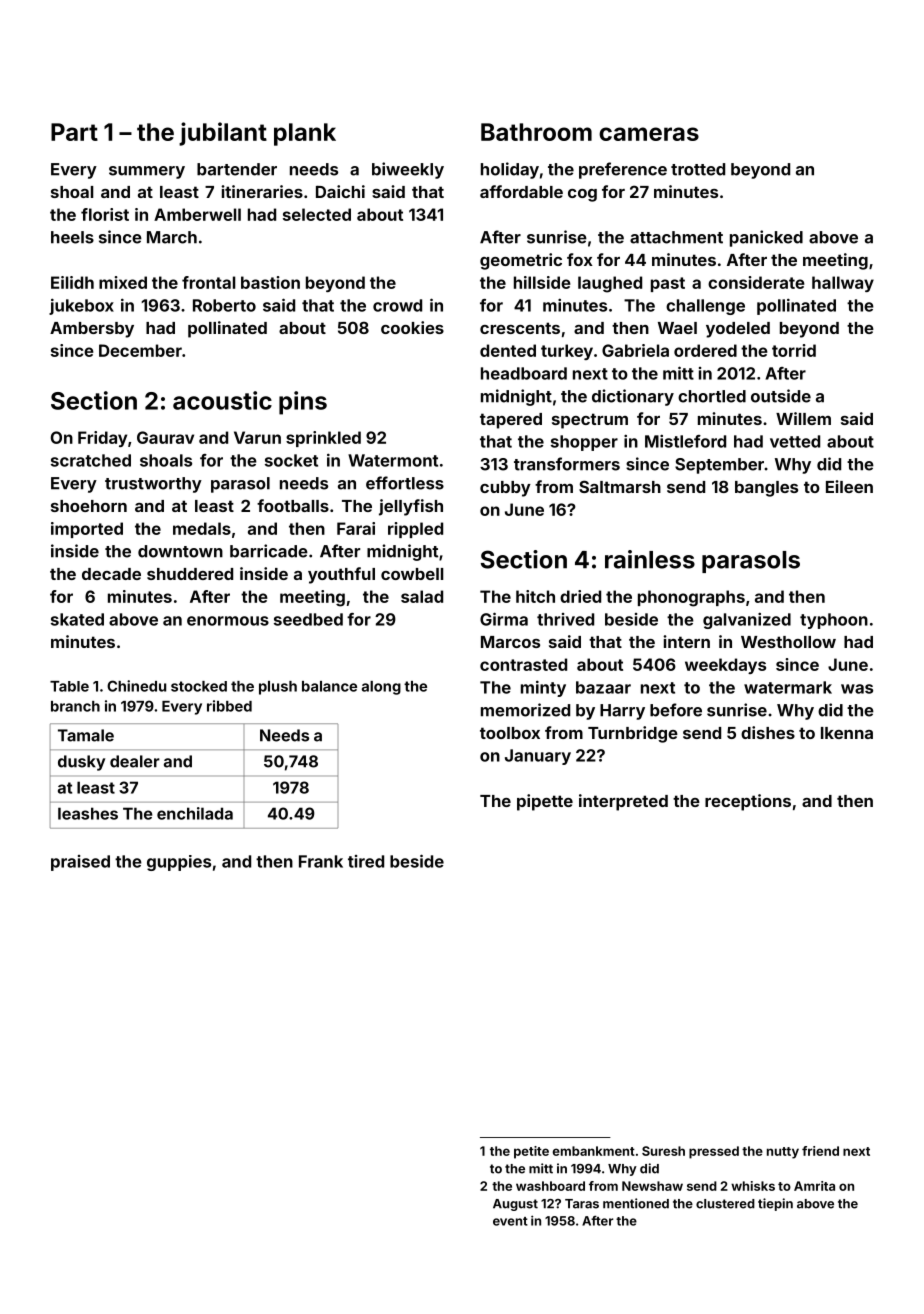 This screenshot has height=1314, width=924. What do you see at coordinates (317, 214) in the screenshot?
I see `selected` at bounding box center [317, 214].
